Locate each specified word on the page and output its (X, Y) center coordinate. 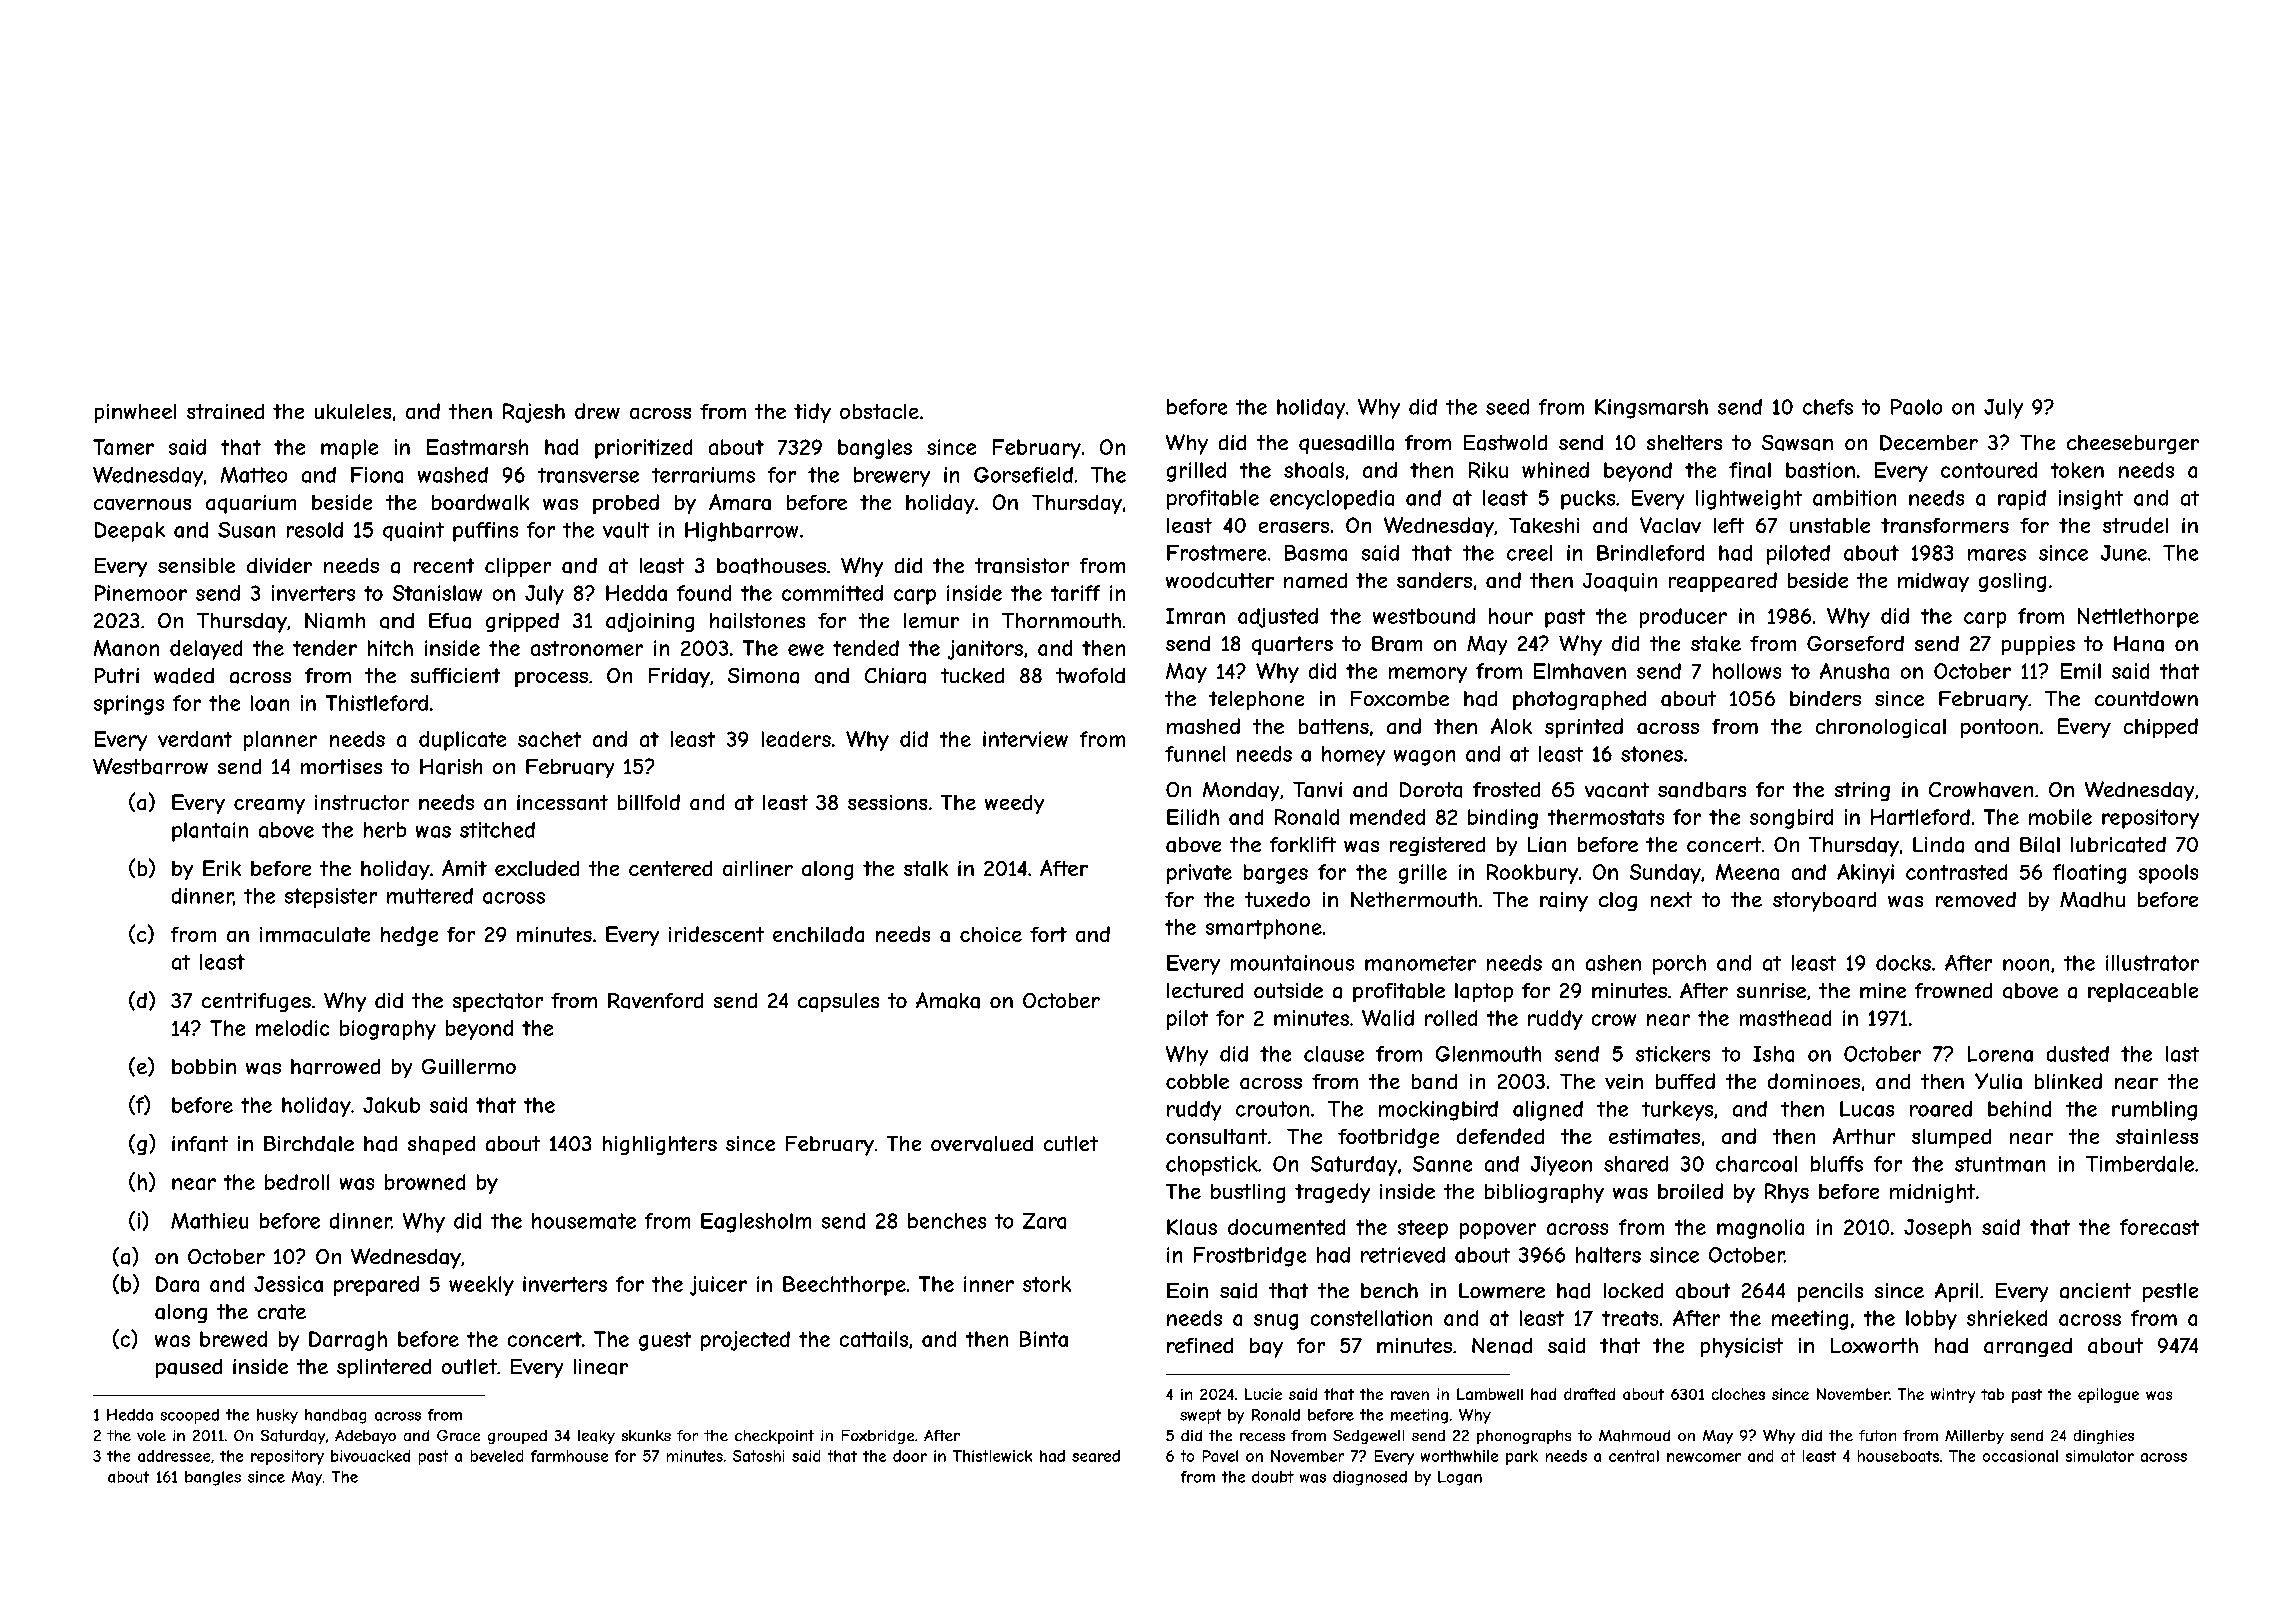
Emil (2081, 671)
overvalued (982, 1144)
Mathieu (209, 1221)
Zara (1044, 1221)
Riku (1488, 470)
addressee (174, 1456)
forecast (2159, 1227)
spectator (498, 1002)
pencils (1830, 1292)
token (2077, 470)
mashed (1203, 726)
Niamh (335, 621)
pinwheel (135, 413)
